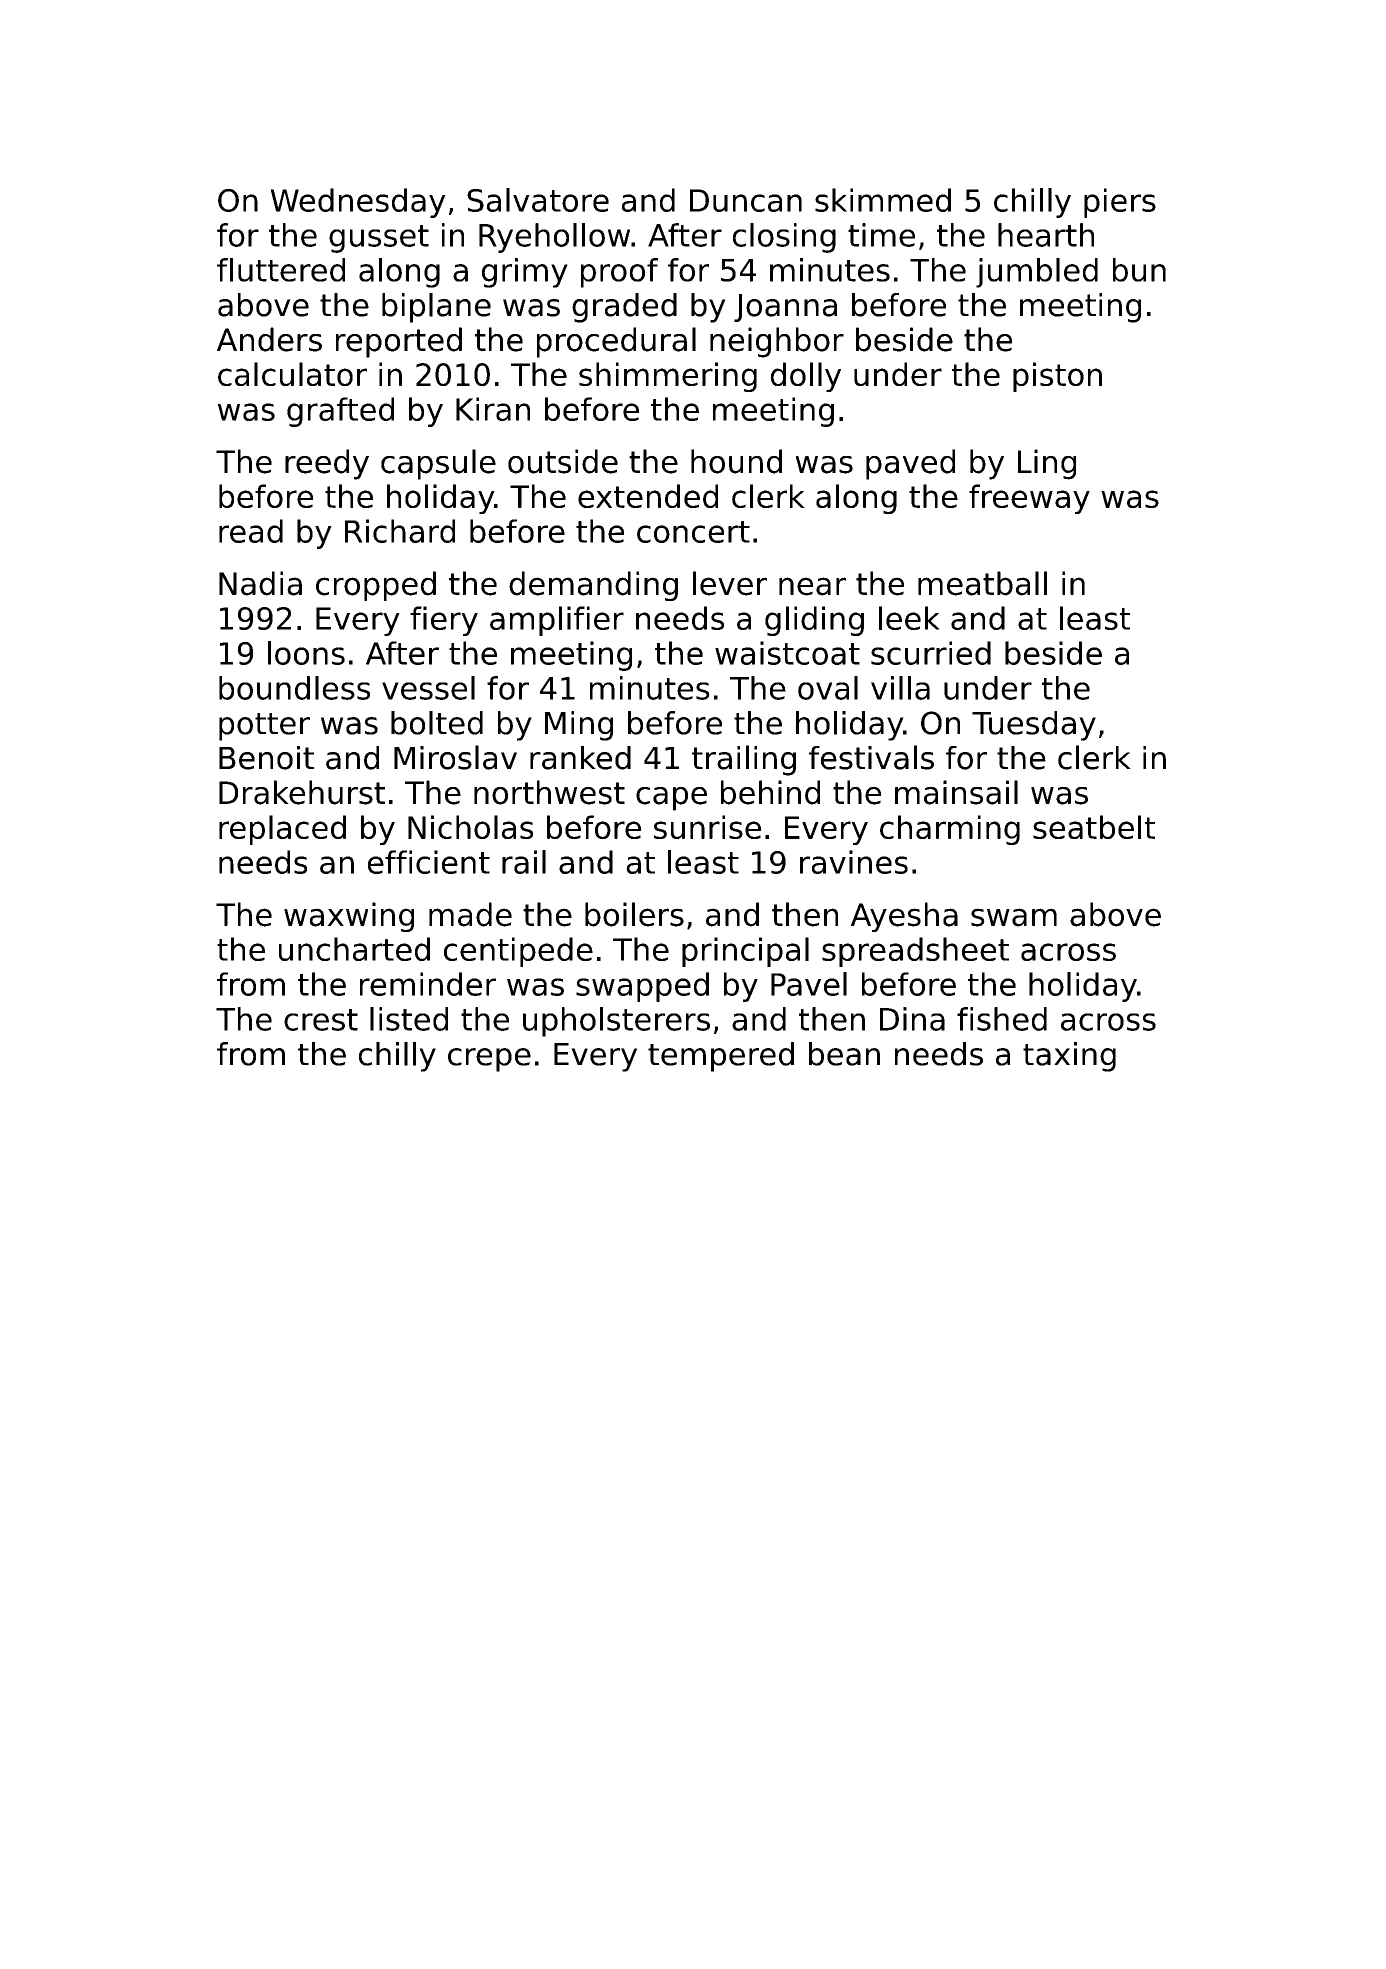 The width and height of the page is (1386, 1969). I want to click on boilers, so click(634, 914).
